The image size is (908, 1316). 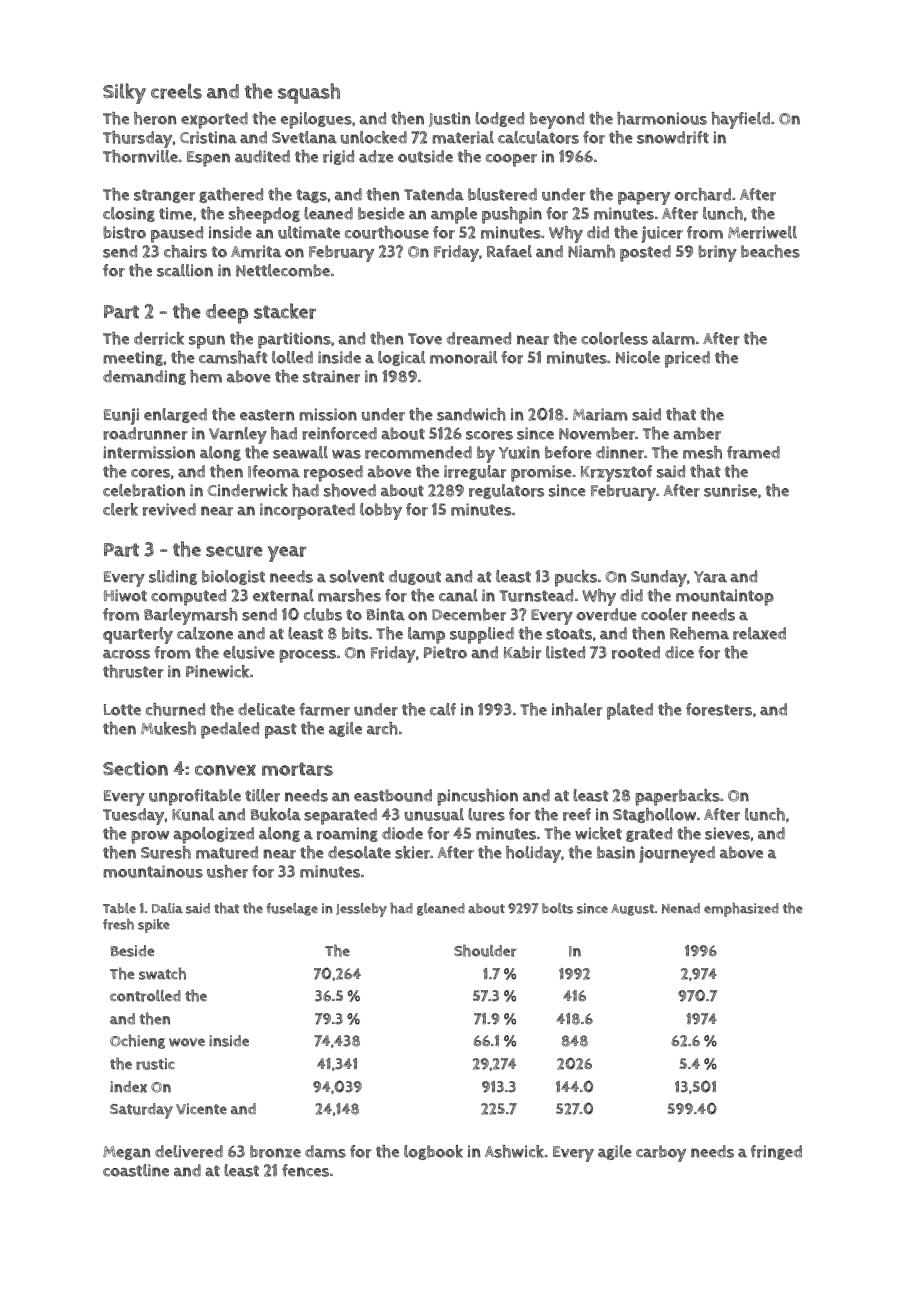 I want to click on blustered, so click(x=502, y=194).
